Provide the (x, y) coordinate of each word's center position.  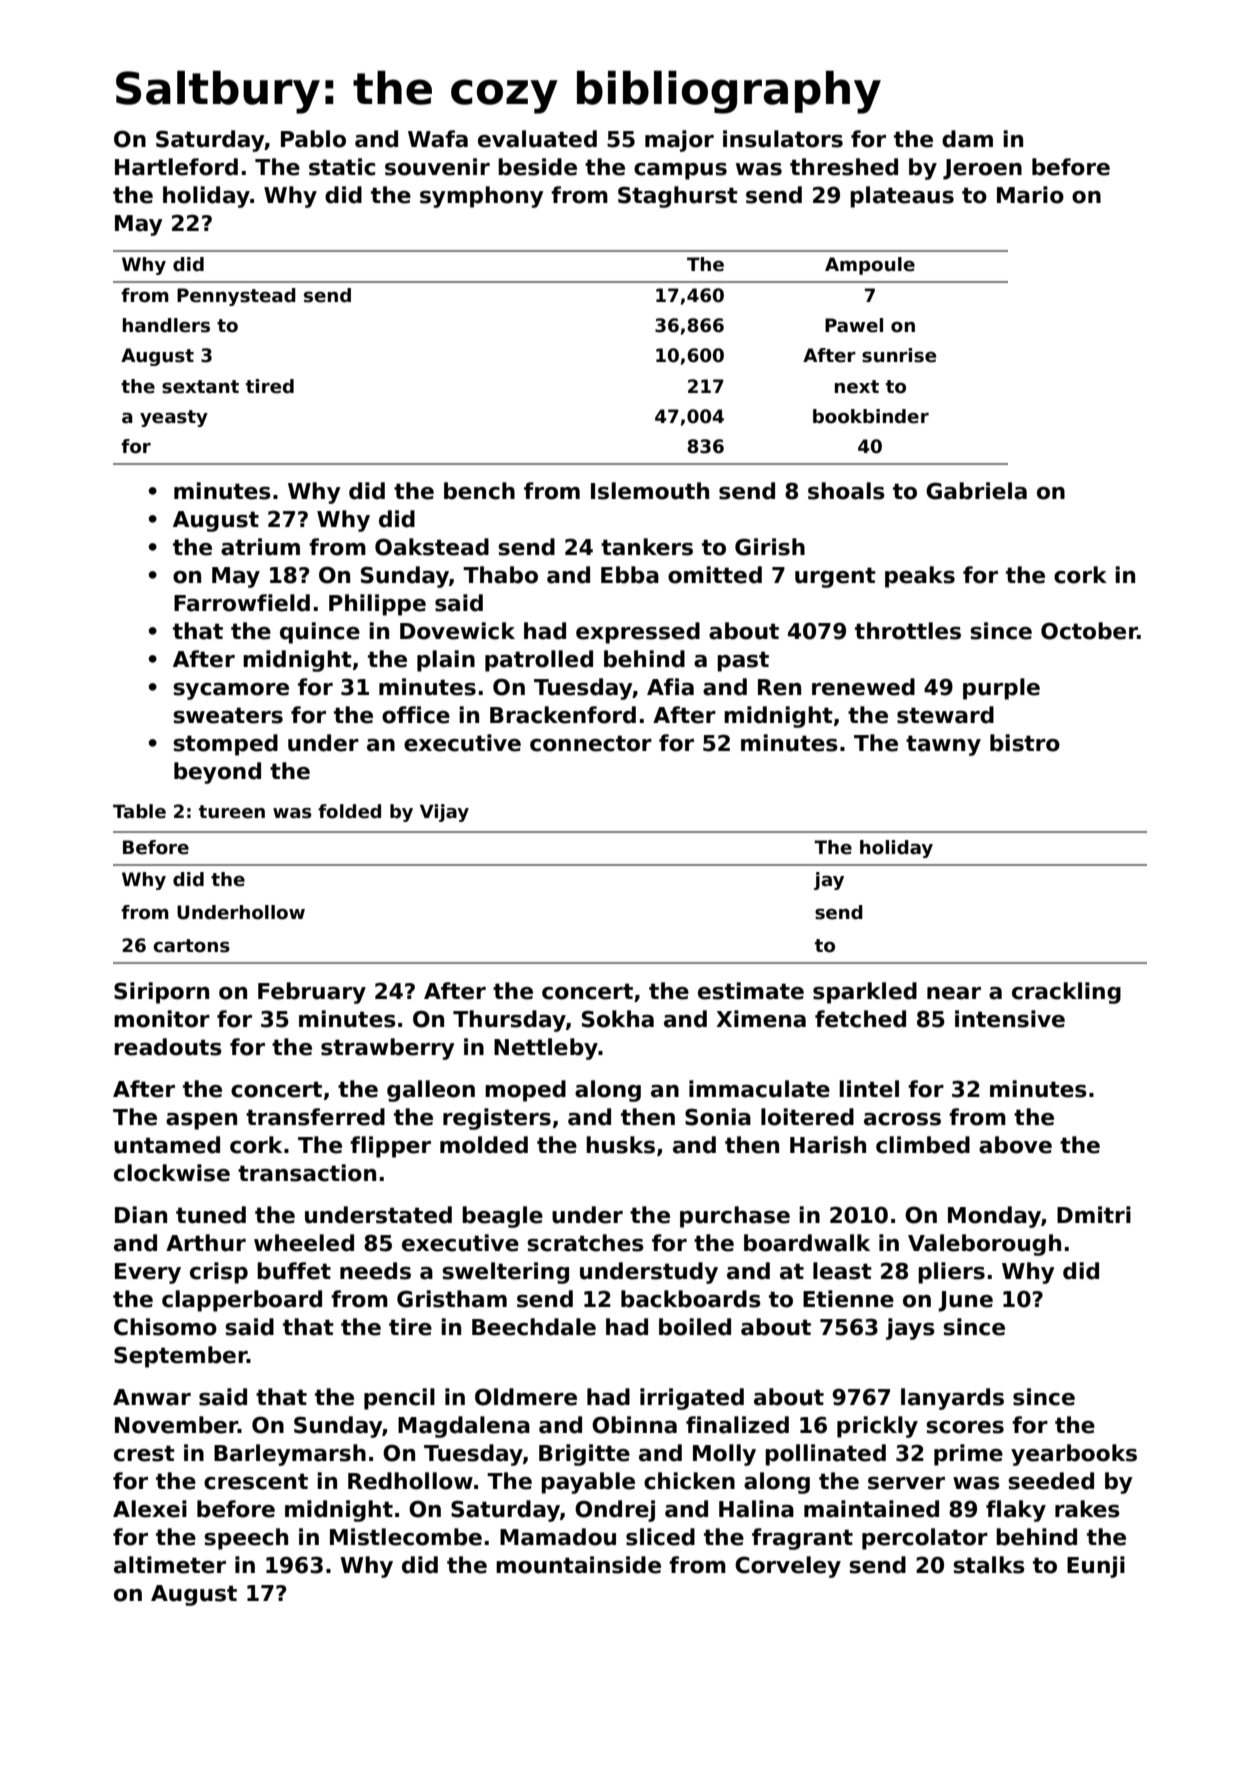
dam (967, 139)
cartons (191, 946)
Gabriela (976, 491)
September (180, 1357)
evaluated (537, 139)
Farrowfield (242, 603)
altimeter (170, 1565)
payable (588, 1483)
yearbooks (1074, 1455)
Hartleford (176, 167)
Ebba (630, 575)
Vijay (444, 813)
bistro (1025, 743)
